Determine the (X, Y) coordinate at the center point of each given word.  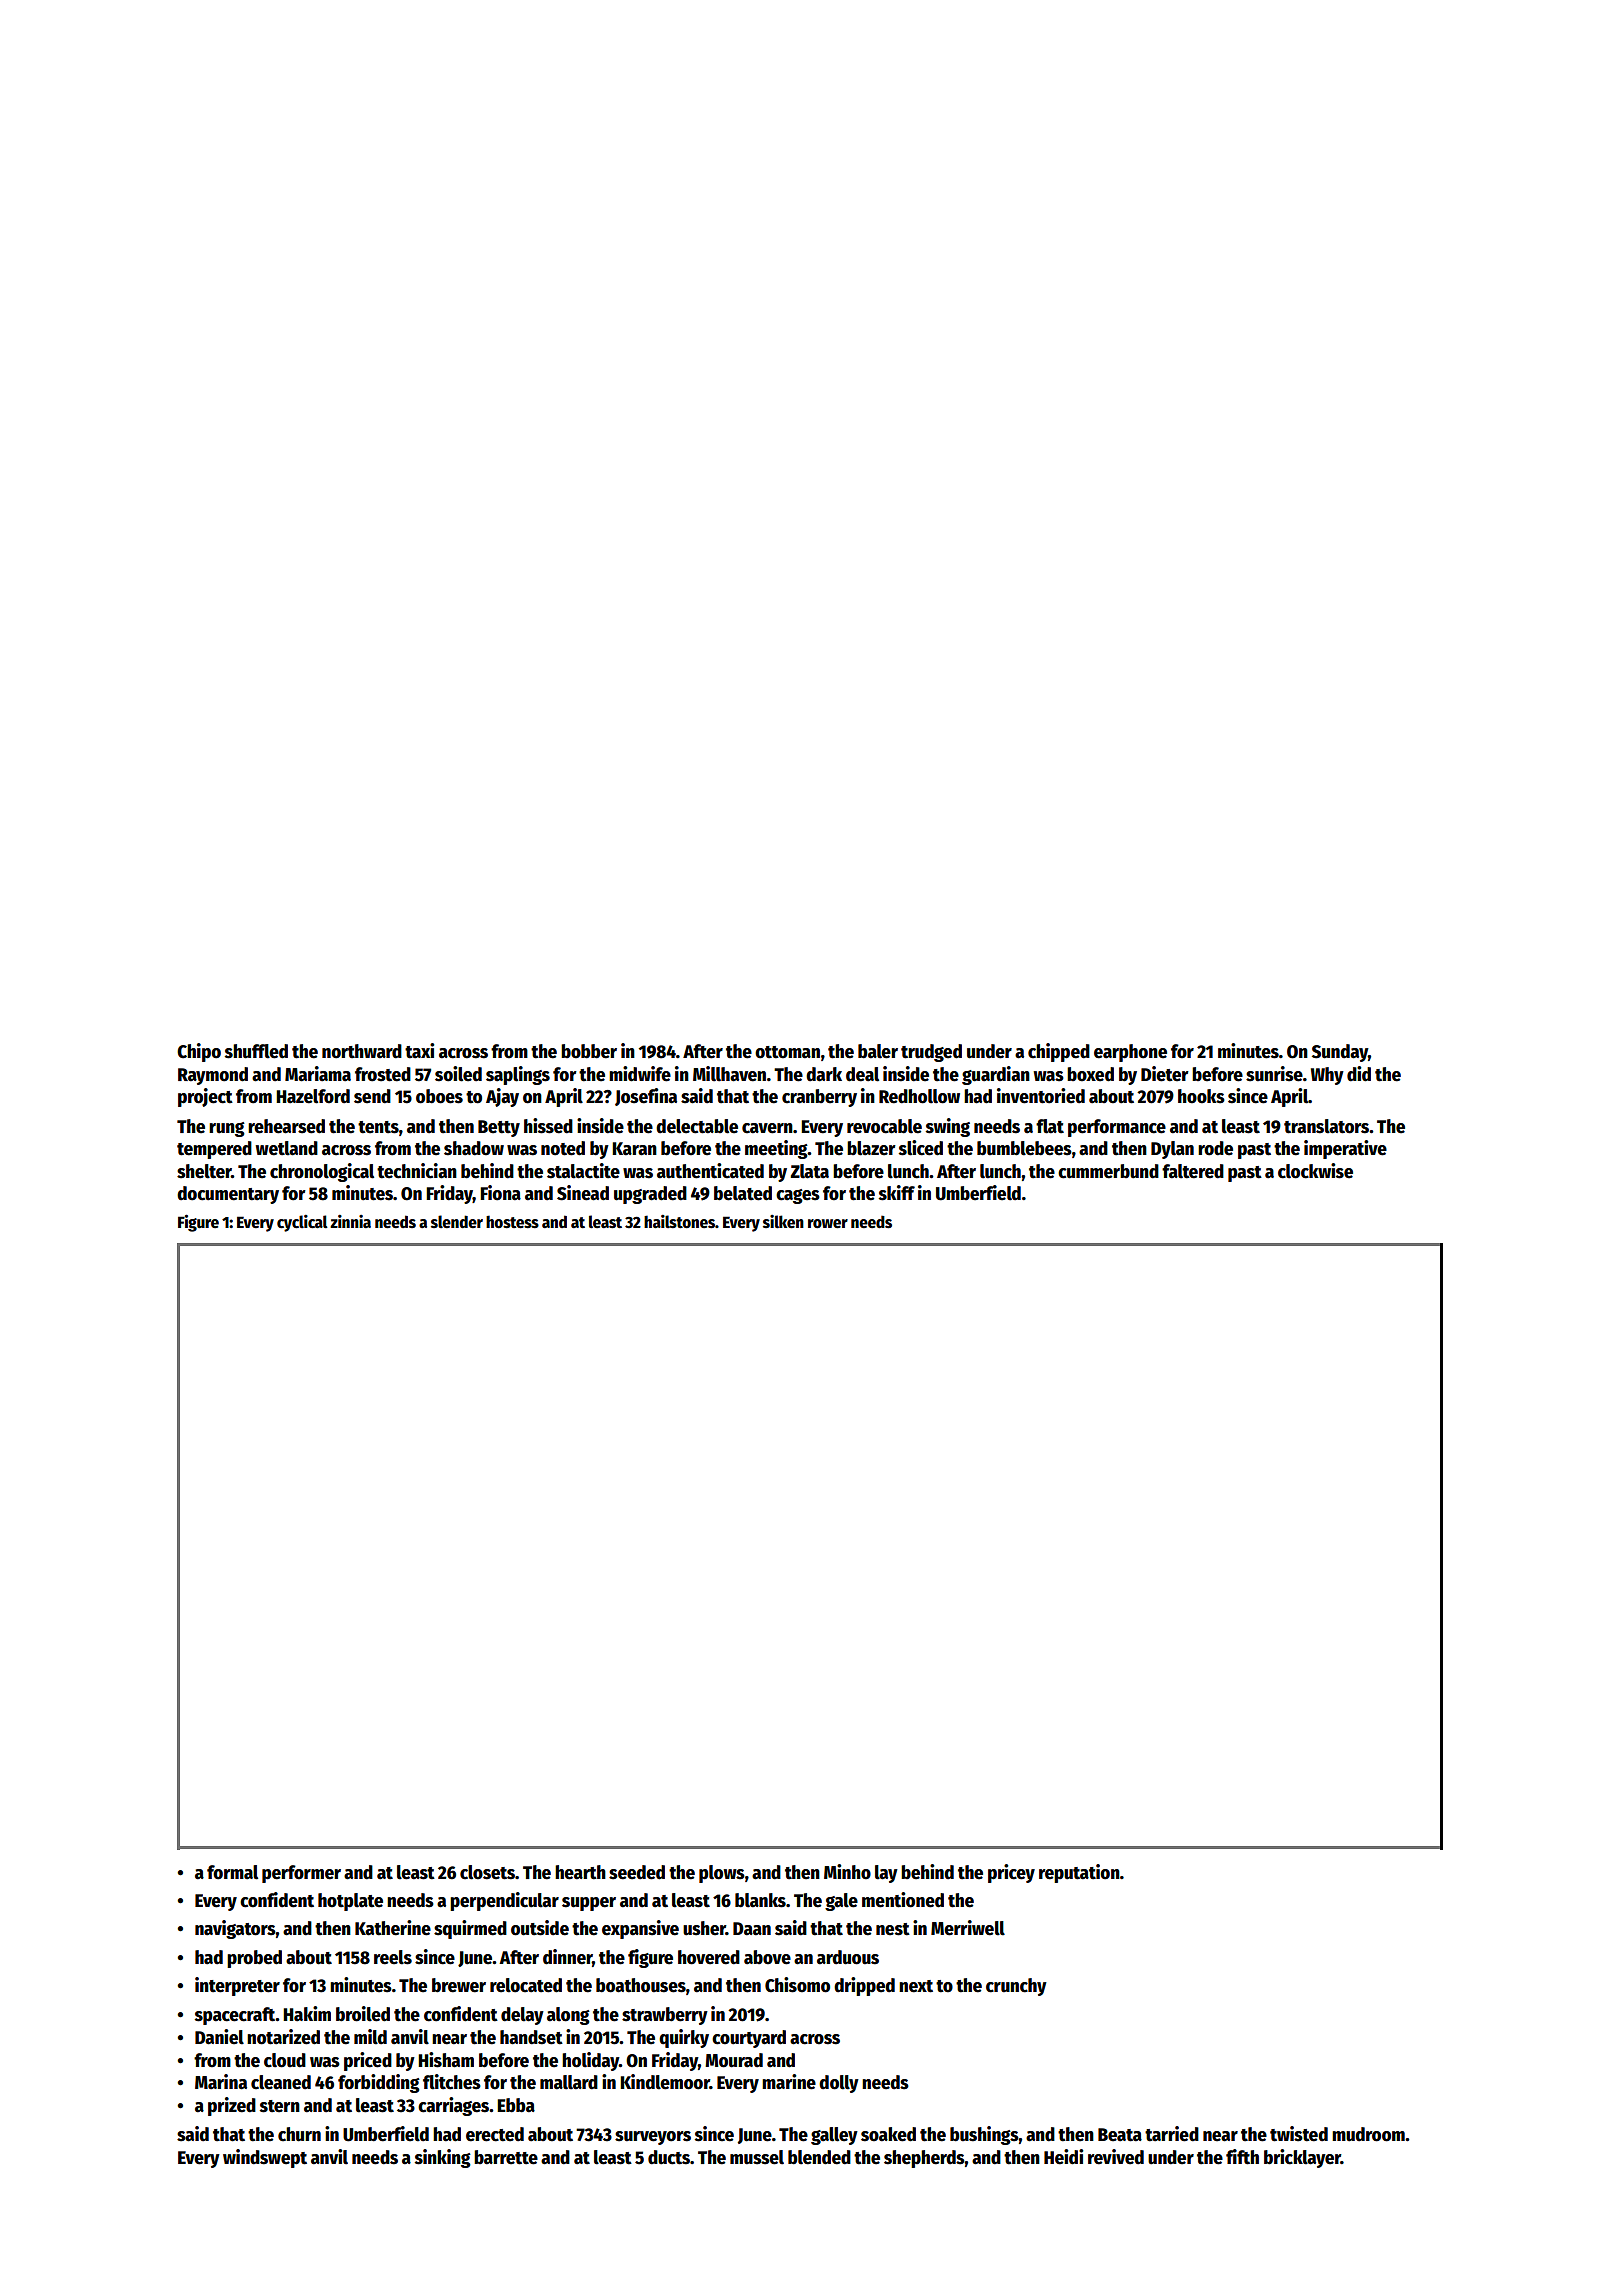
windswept (265, 2158)
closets (487, 1872)
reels (393, 1957)
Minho (847, 1872)
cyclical (302, 1223)
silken (783, 1222)
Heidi (1063, 2157)
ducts (669, 2157)
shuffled (256, 1051)
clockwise (1315, 1171)
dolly (839, 2084)
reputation (1079, 1873)
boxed (1090, 1074)
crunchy (1016, 1987)
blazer (871, 1148)
